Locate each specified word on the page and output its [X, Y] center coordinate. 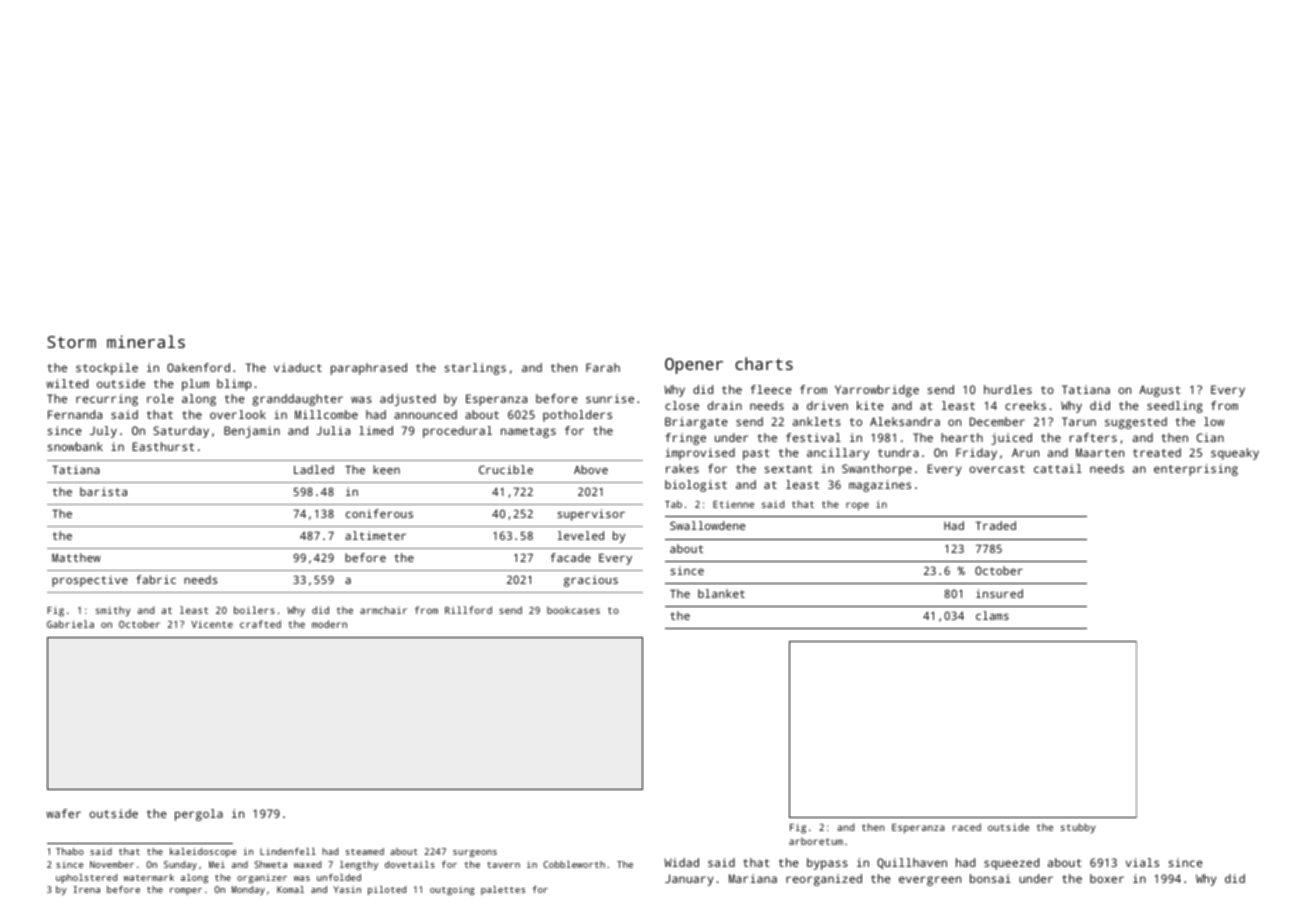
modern [329, 624]
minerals [146, 341]
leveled [580, 535]
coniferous [379, 513]
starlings [475, 369]
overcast [997, 469]
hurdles [1008, 389]
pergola [199, 815]
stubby [1078, 828]
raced [967, 827]
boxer [1107, 878]
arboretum [816, 841]
